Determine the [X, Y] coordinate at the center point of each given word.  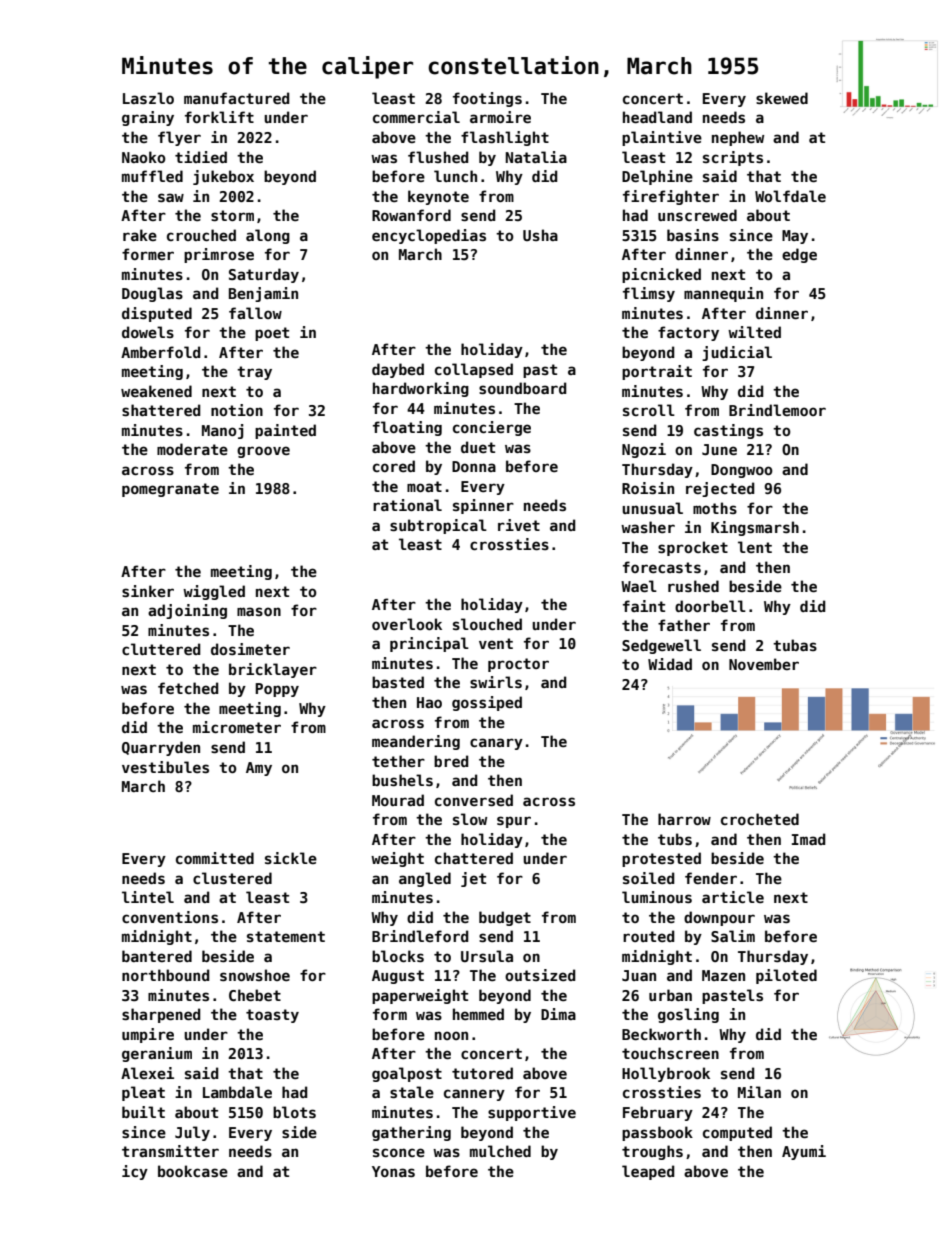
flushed [438, 157]
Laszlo [148, 98]
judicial [737, 353]
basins [693, 235]
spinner [483, 506]
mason [259, 611]
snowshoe [255, 975]
